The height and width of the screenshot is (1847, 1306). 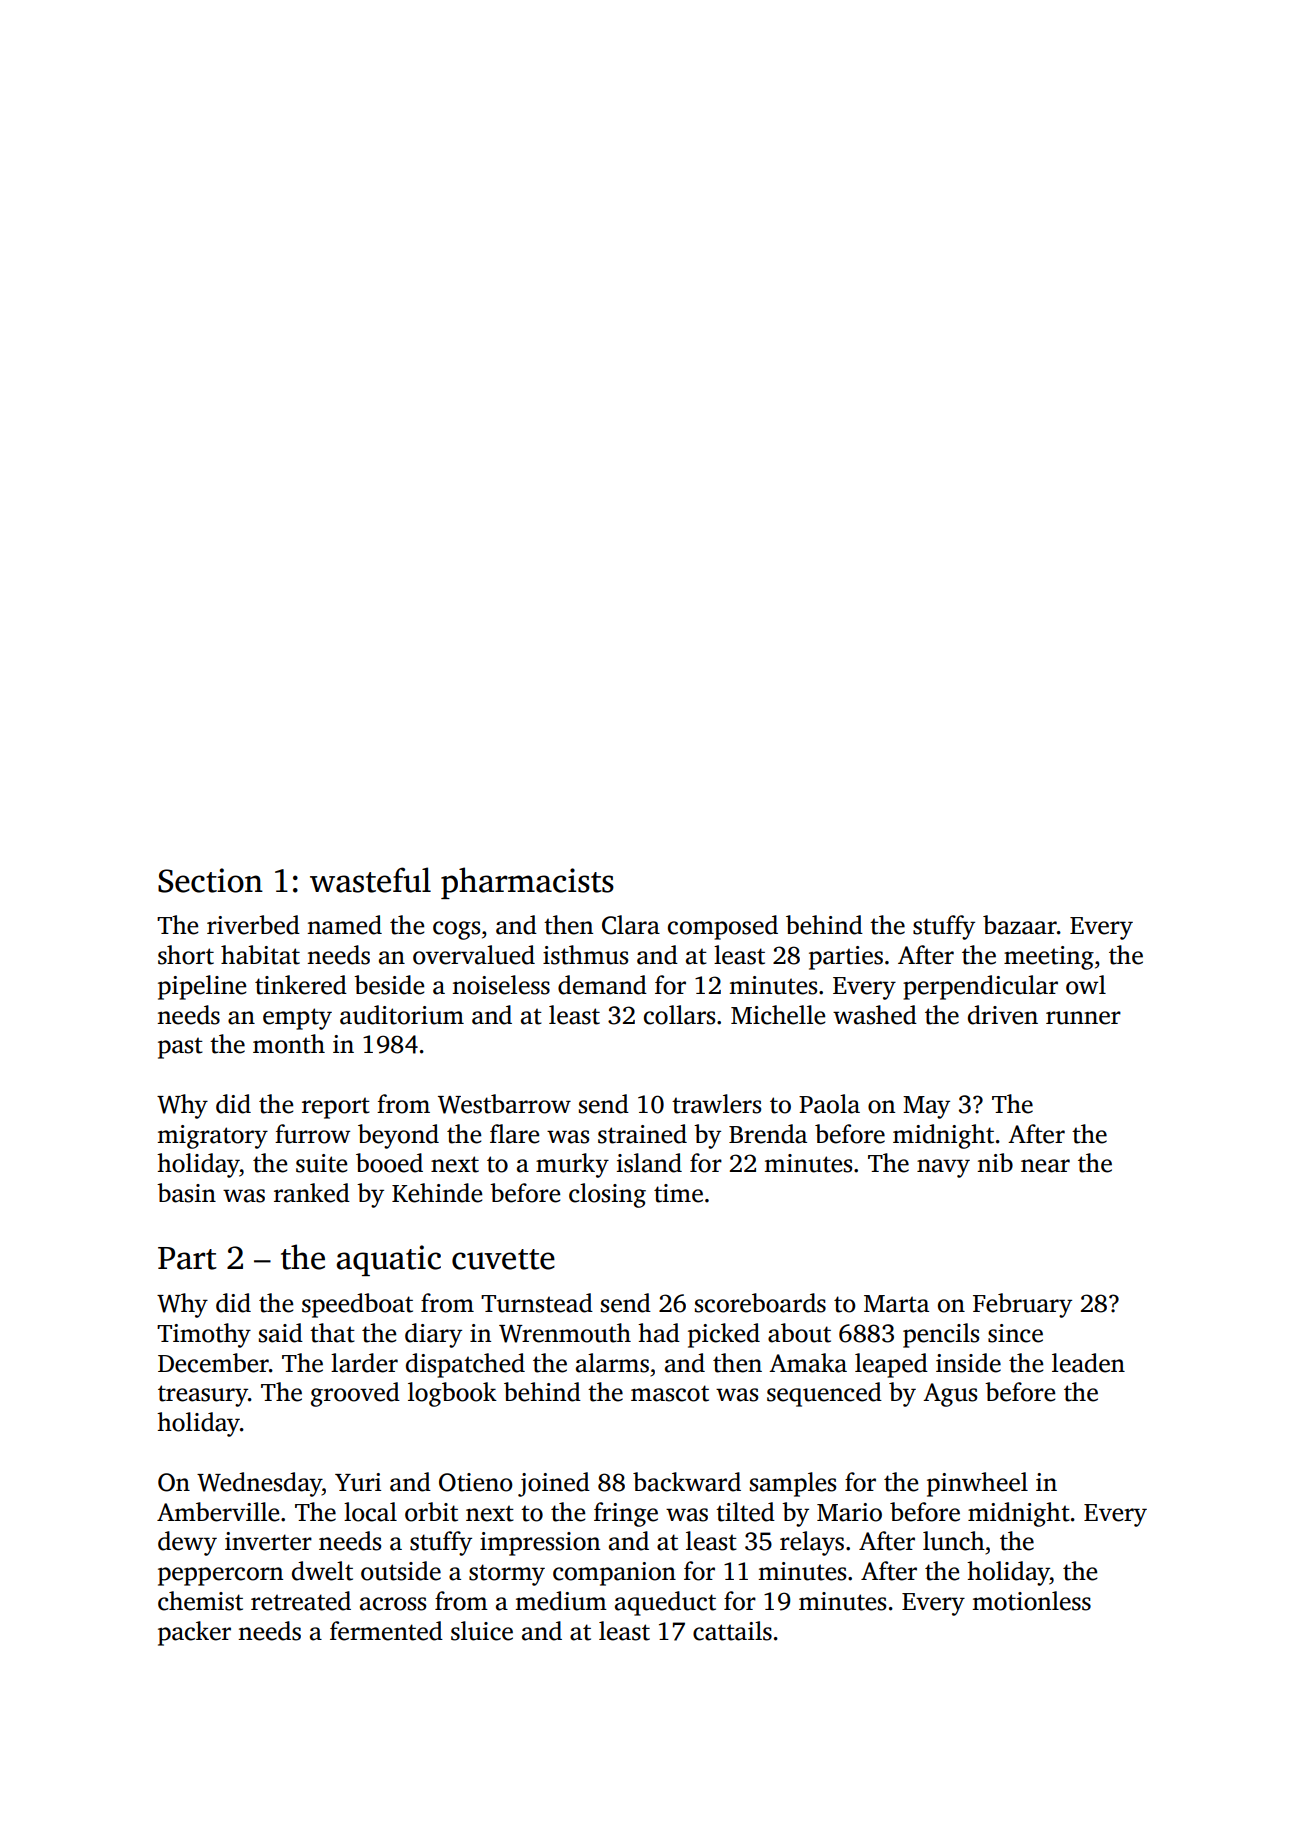 What do you see at coordinates (527, 883) in the screenshot?
I see `pharmacists` at bounding box center [527, 883].
